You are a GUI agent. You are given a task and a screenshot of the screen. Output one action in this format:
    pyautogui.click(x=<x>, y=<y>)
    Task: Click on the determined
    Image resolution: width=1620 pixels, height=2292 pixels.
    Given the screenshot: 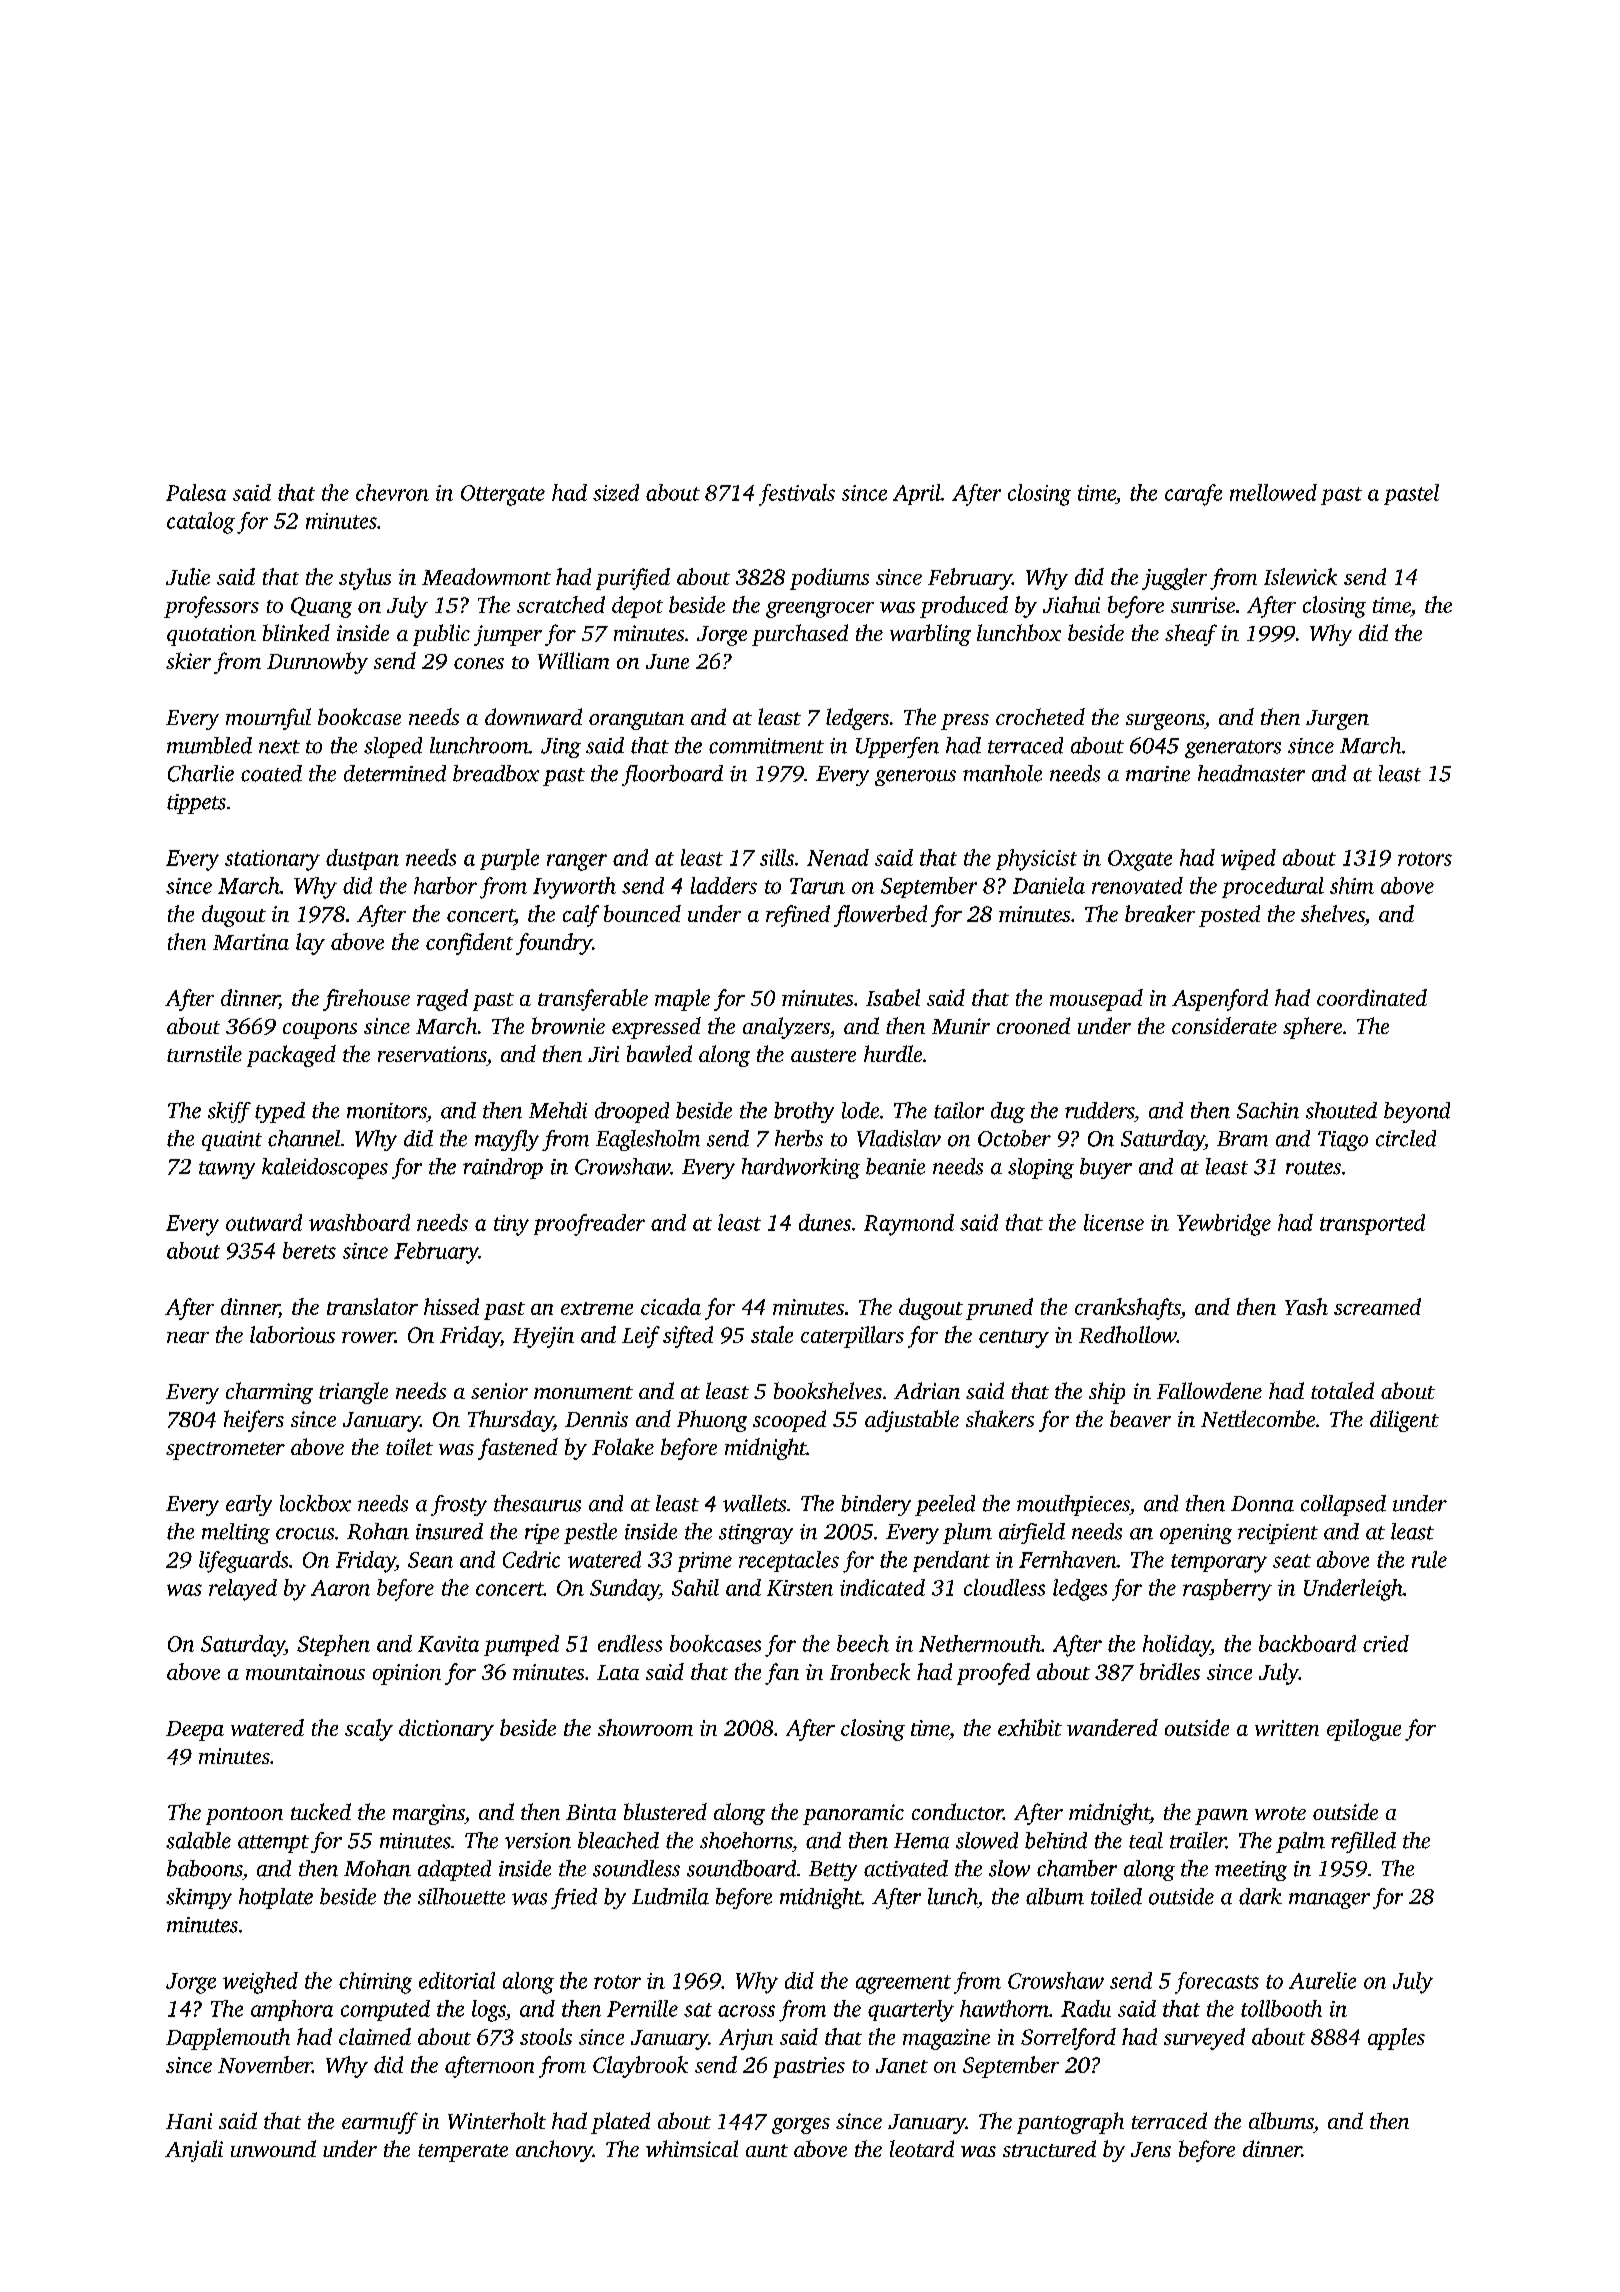 What is the action you would take?
    pyautogui.click(x=395, y=773)
